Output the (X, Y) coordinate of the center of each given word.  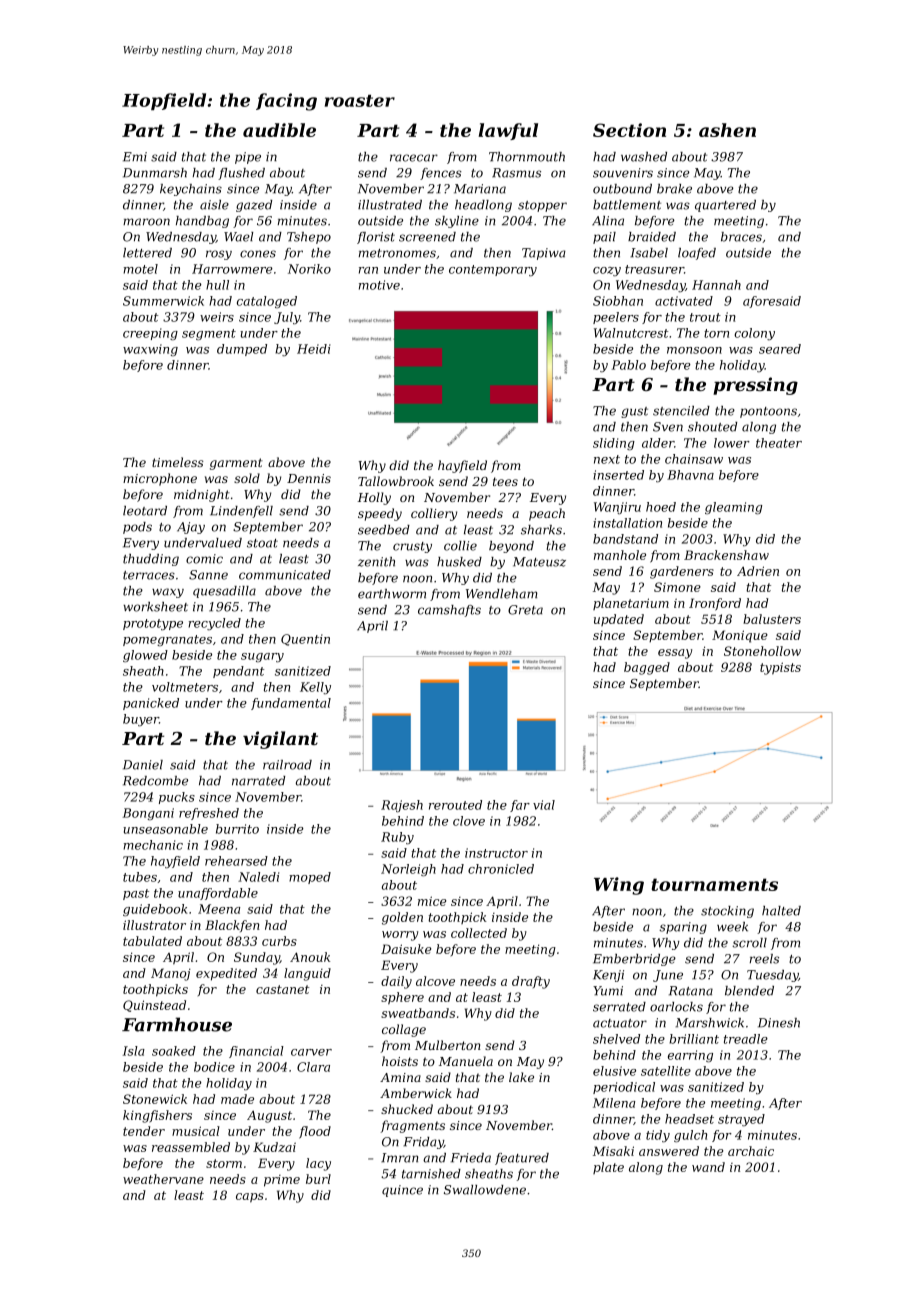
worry (400, 936)
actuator (620, 1023)
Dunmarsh (155, 173)
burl (318, 1179)
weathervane (163, 1179)
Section (629, 130)
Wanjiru (617, 508)
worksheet (155, 607)
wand (708, 1167)
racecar (414, 158)
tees (505, 481)
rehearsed (236, 861)
